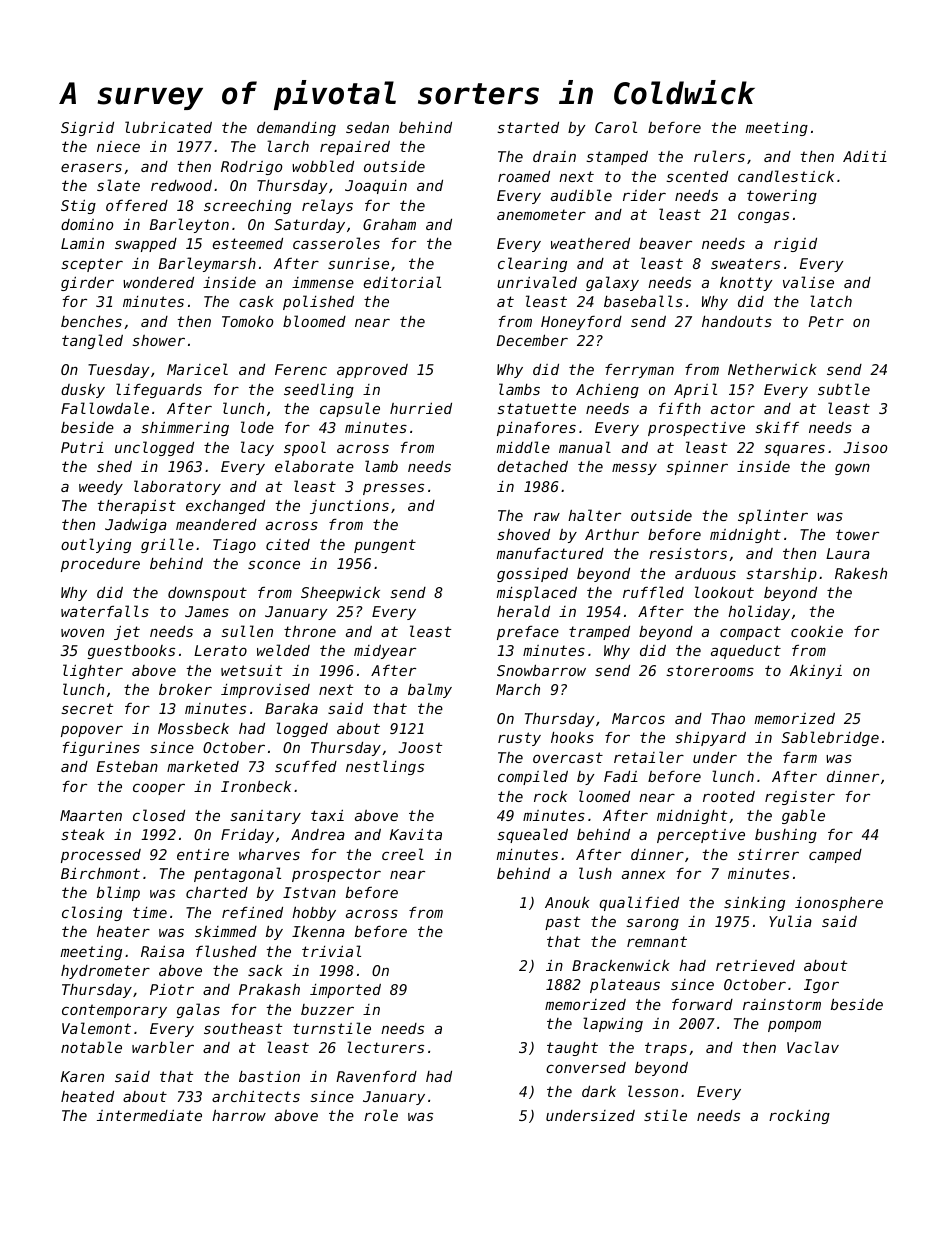  Describe the element at coordinates (314, 914) in the screenshot. I see `hobby` at that location.
